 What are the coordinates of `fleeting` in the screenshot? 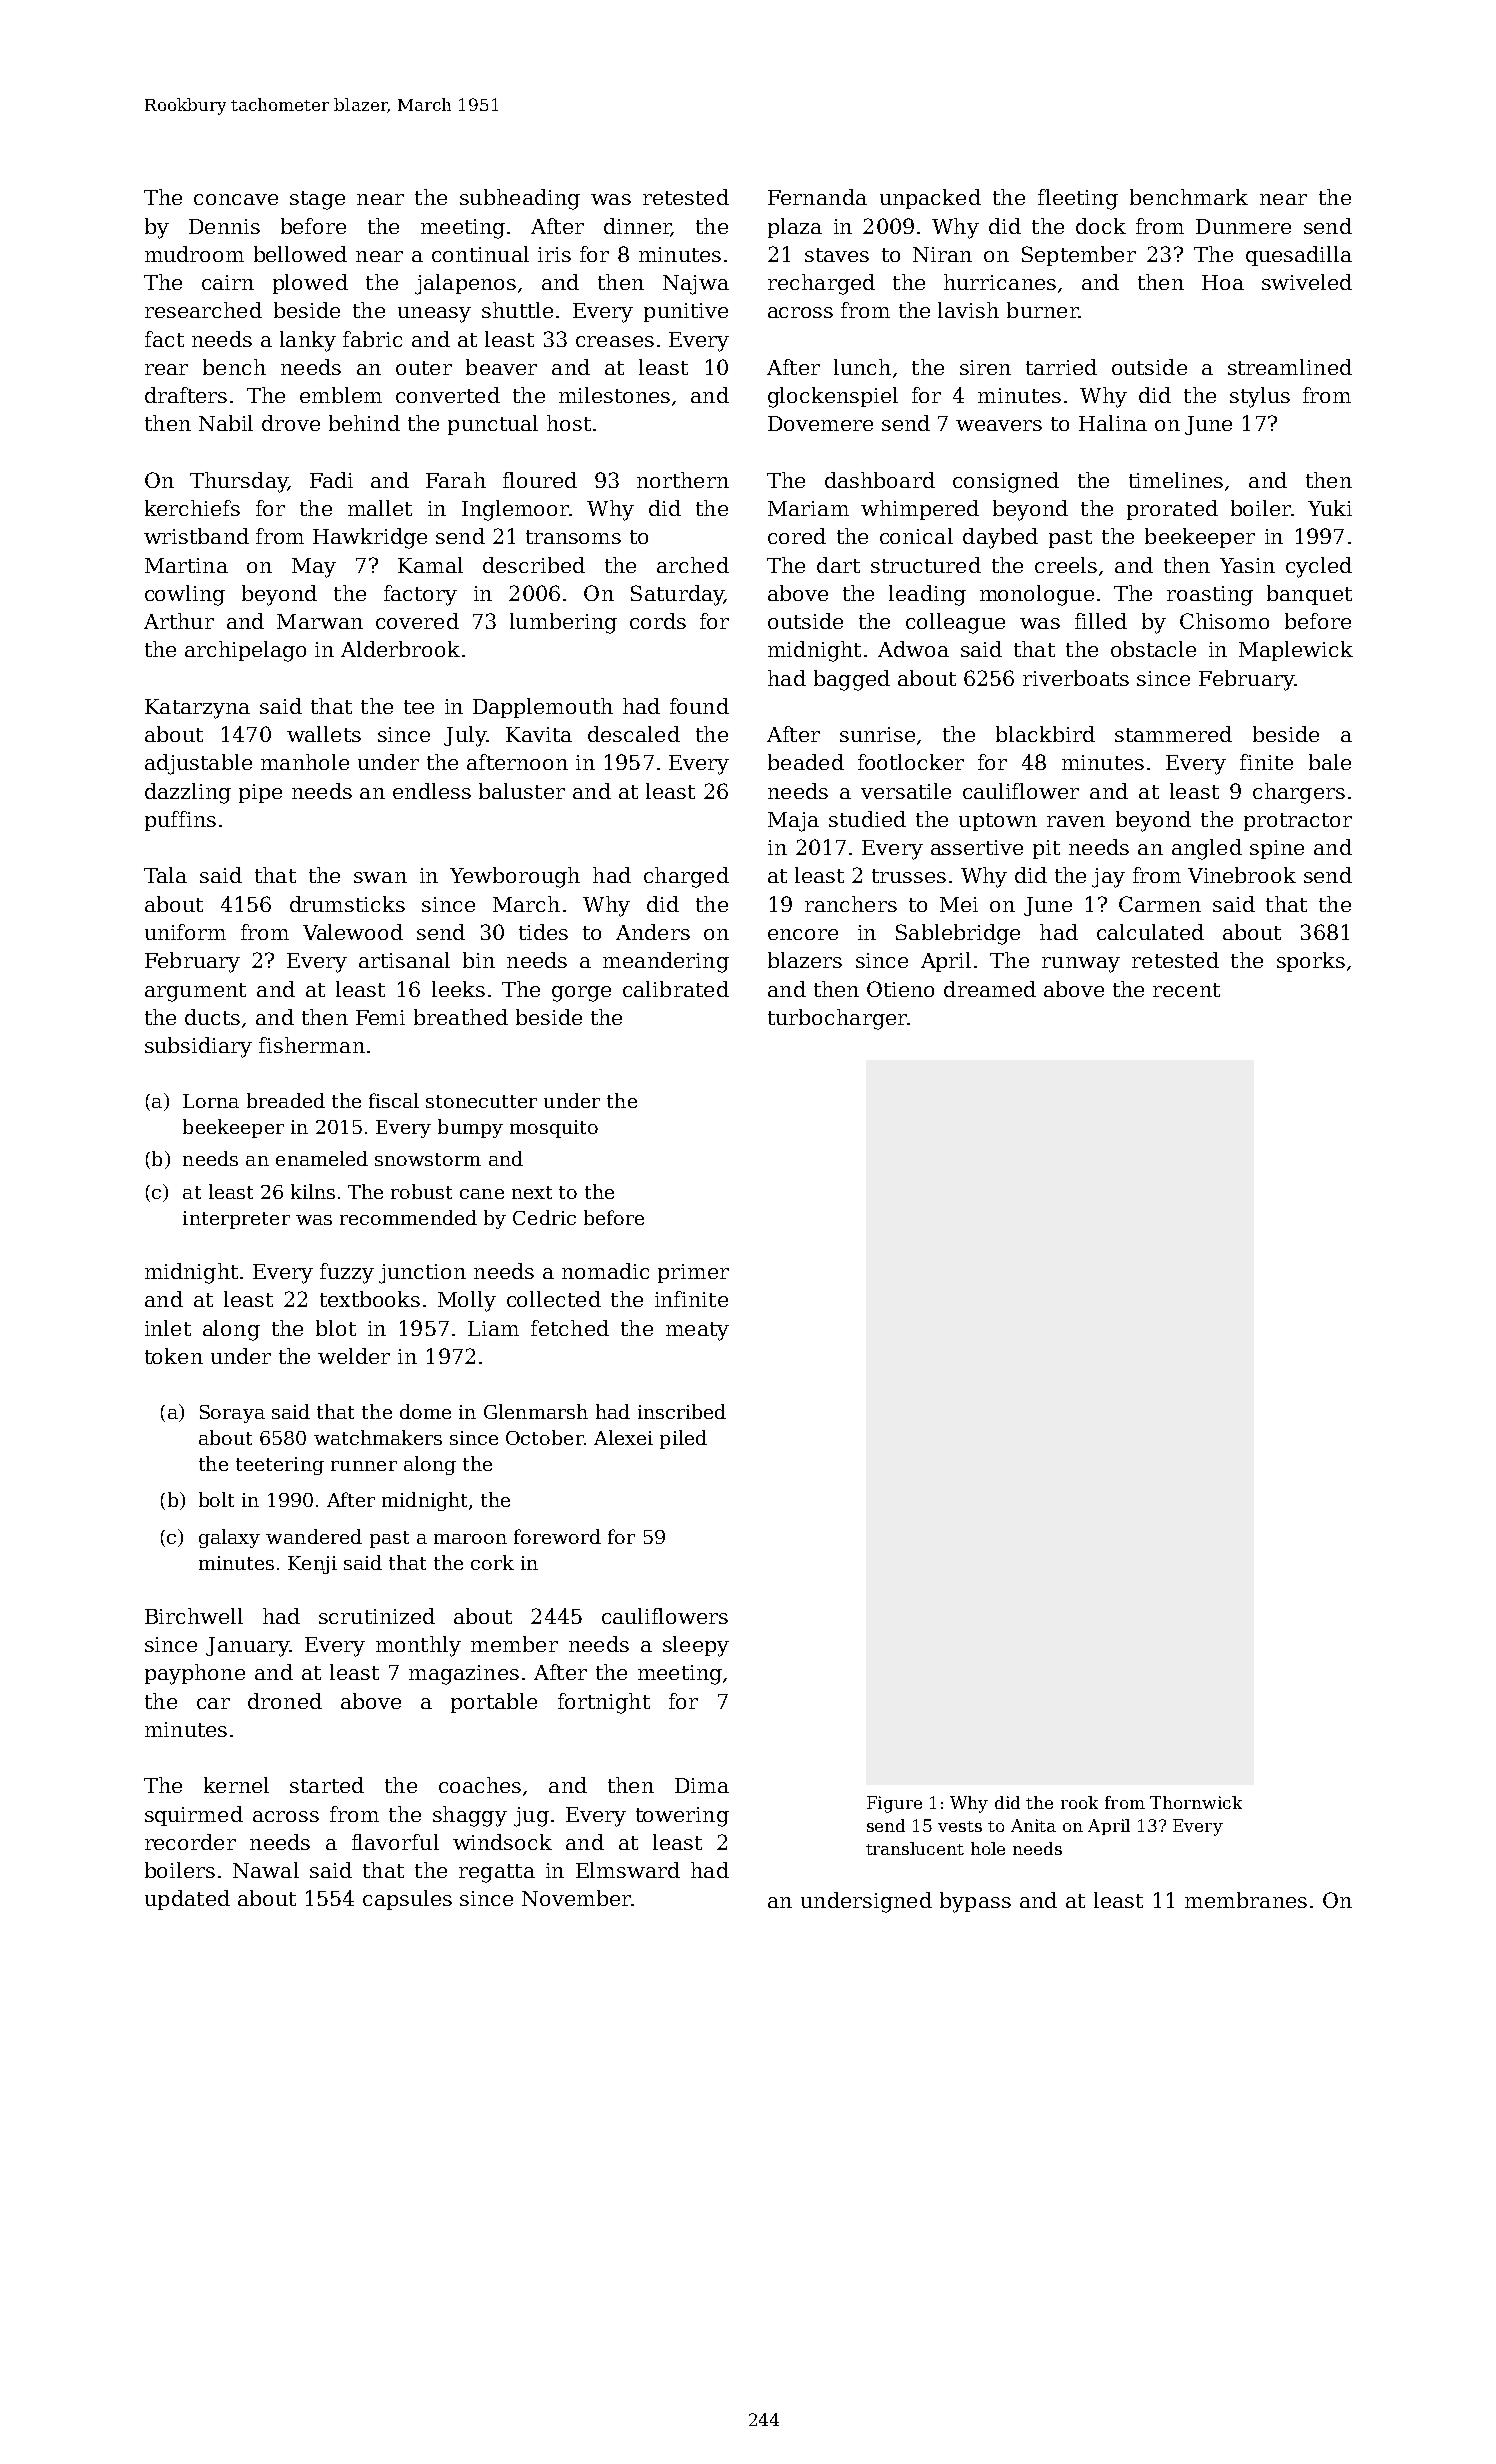 It's located at (1078, 199).
